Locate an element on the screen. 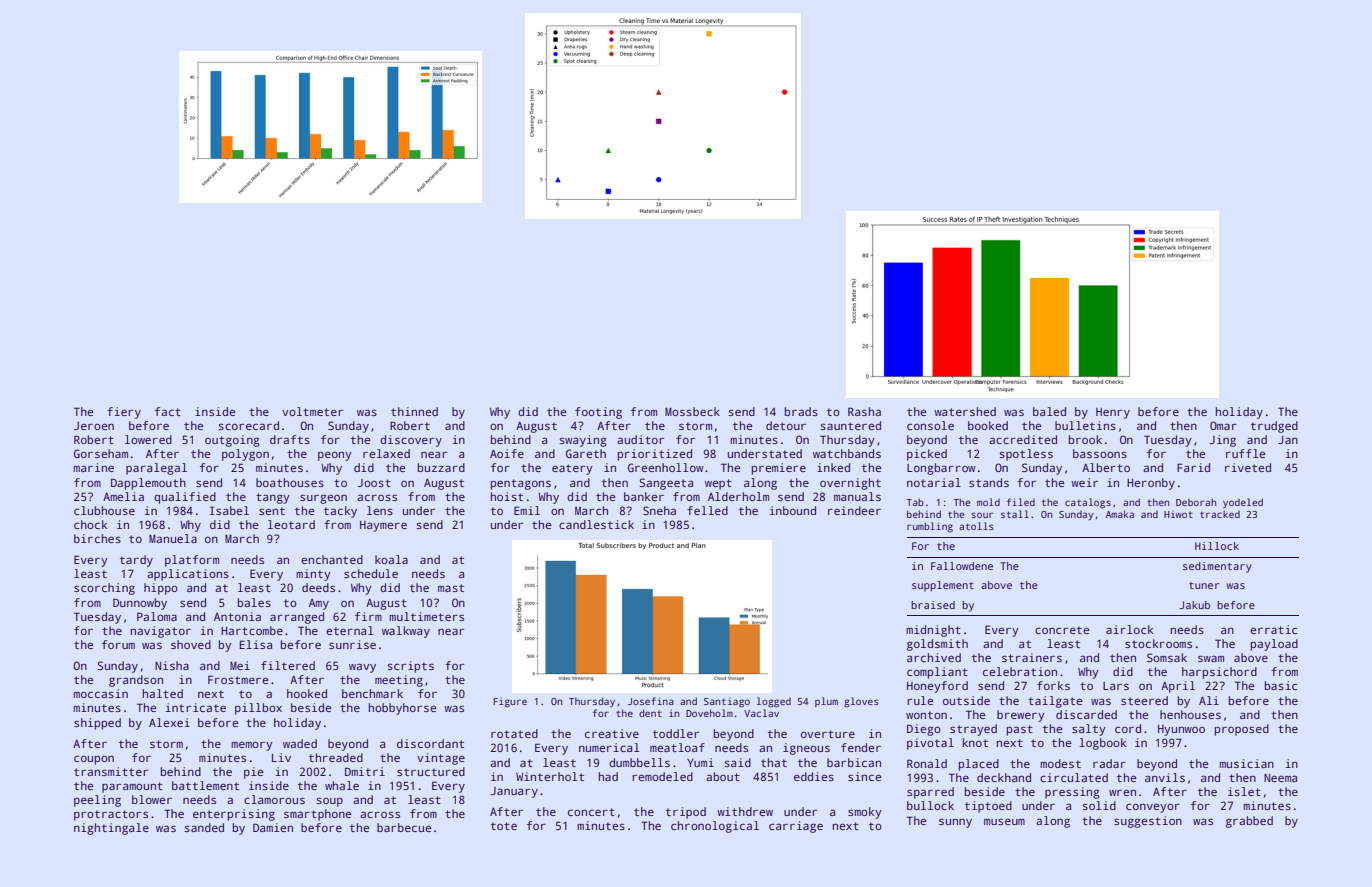 This screenshot has width=1372, height=887. barbecue is located at coordinates (404, 827).
